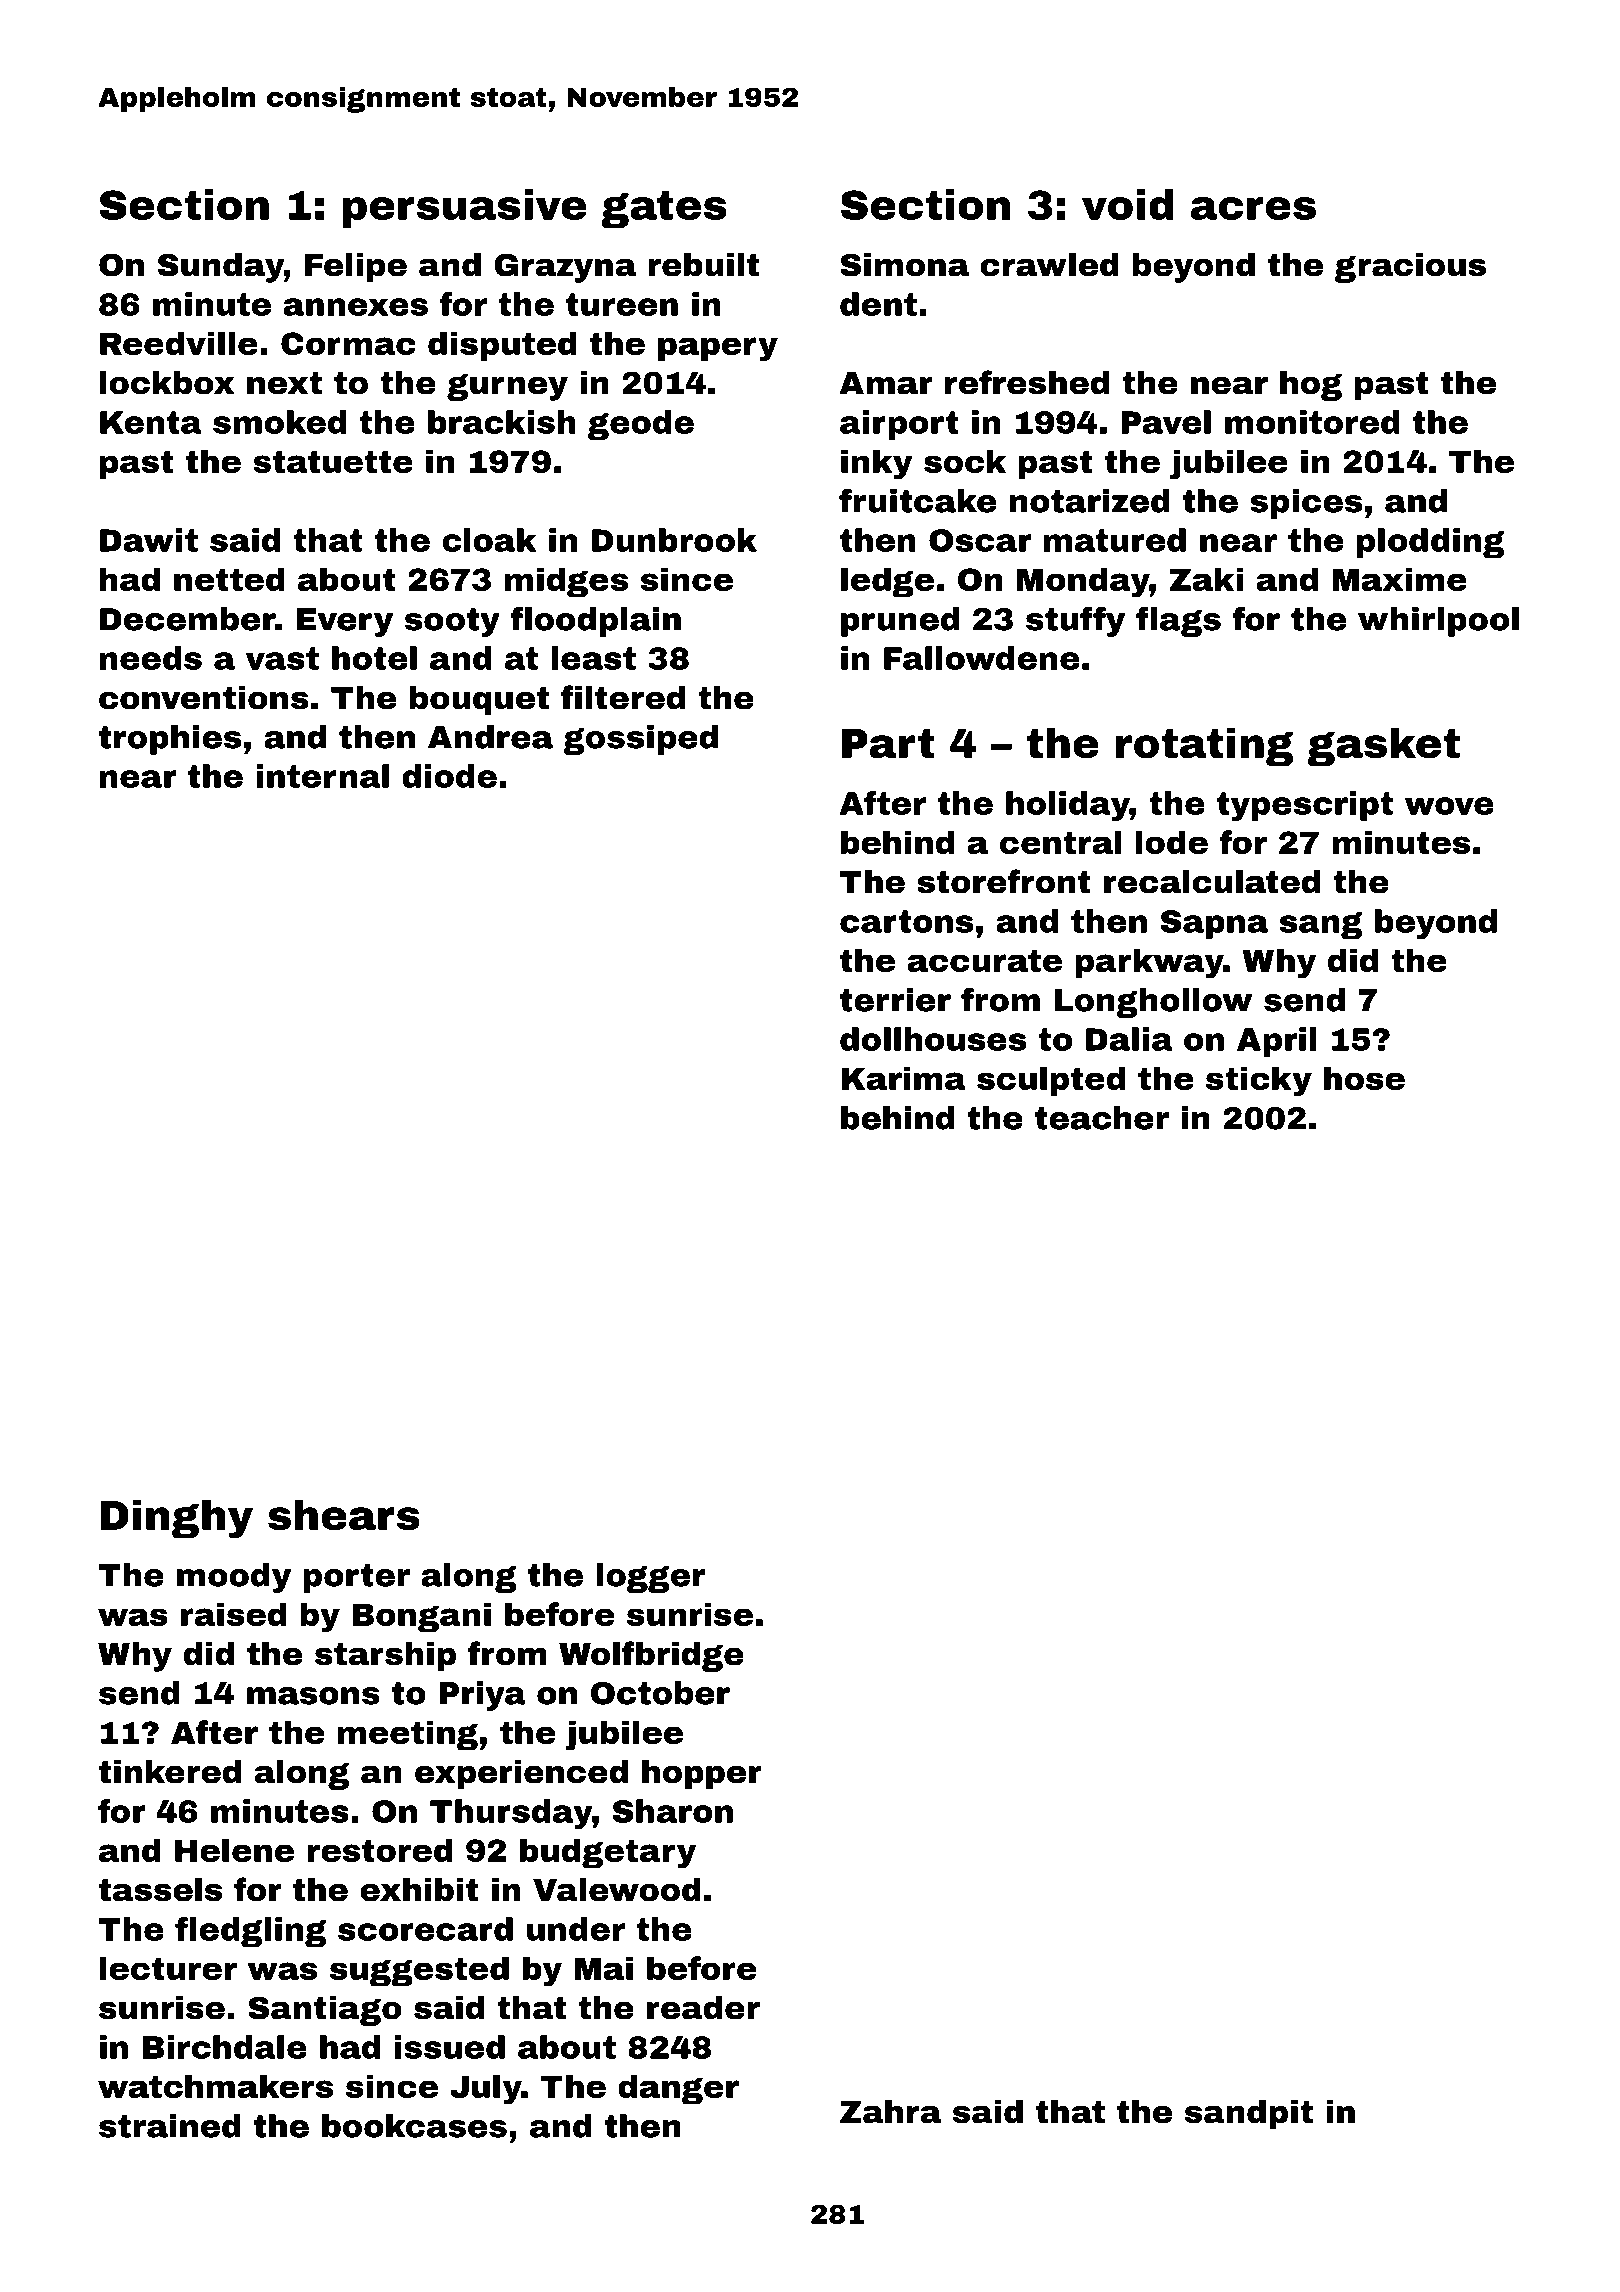  I want to click on strained, so click(170, 2126).
